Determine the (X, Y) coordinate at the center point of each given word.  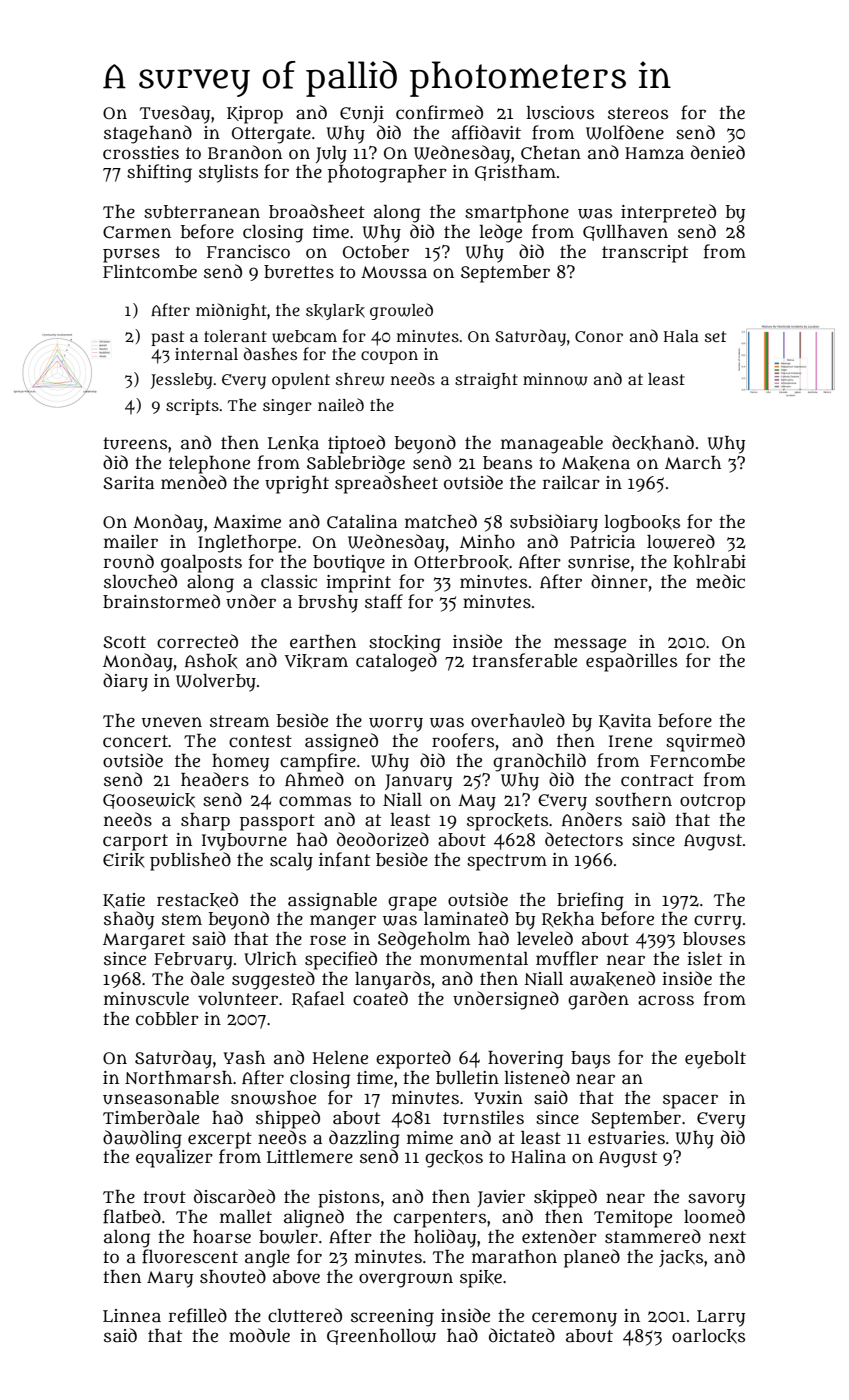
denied (718, 152)
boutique (349, 564)
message (590, 645)
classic (289, 582)
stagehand (148, 134)
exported (413, 1059)
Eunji (362, 114)
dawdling (142, 1139)
